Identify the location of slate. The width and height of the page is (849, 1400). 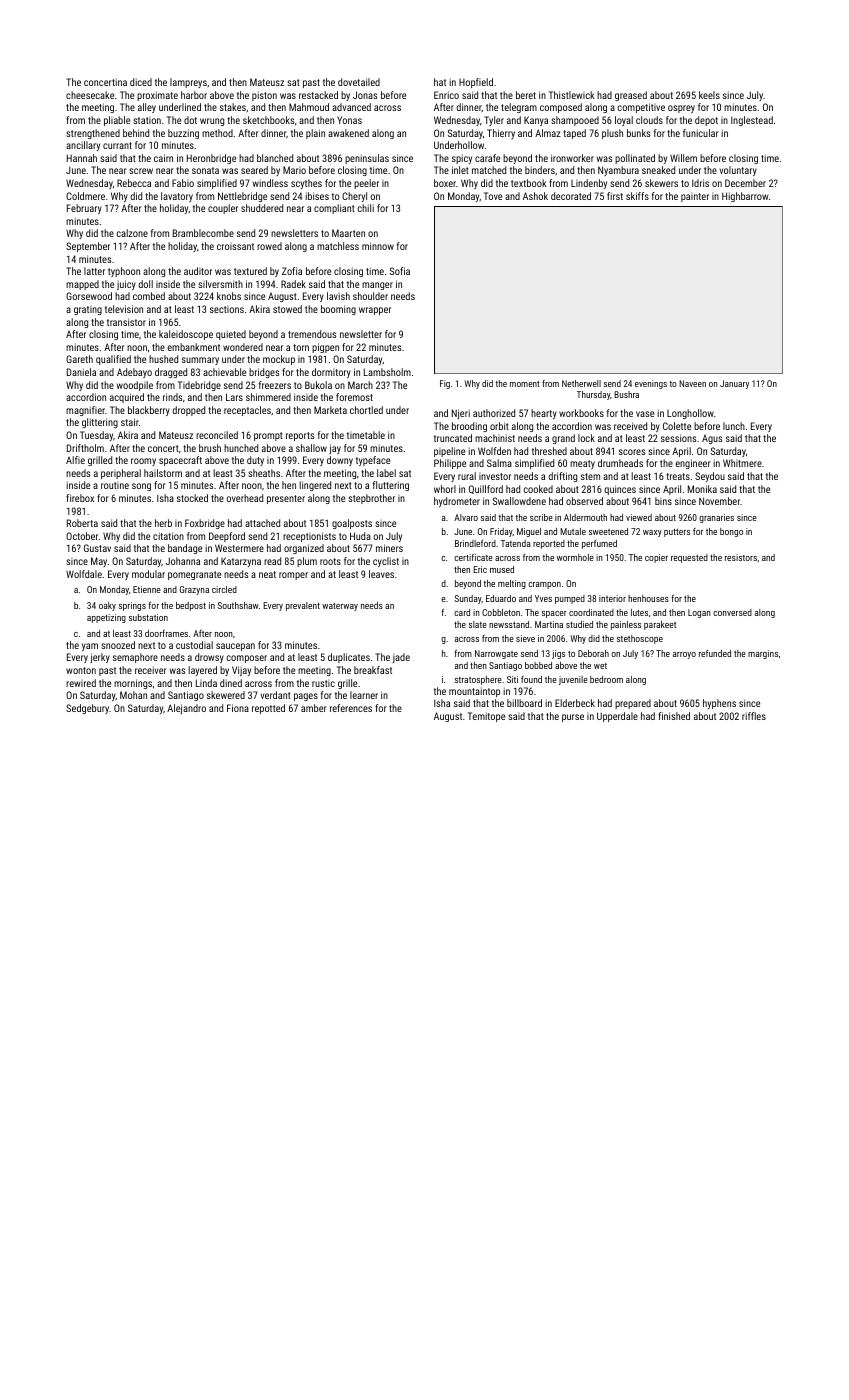
(478, 624).
